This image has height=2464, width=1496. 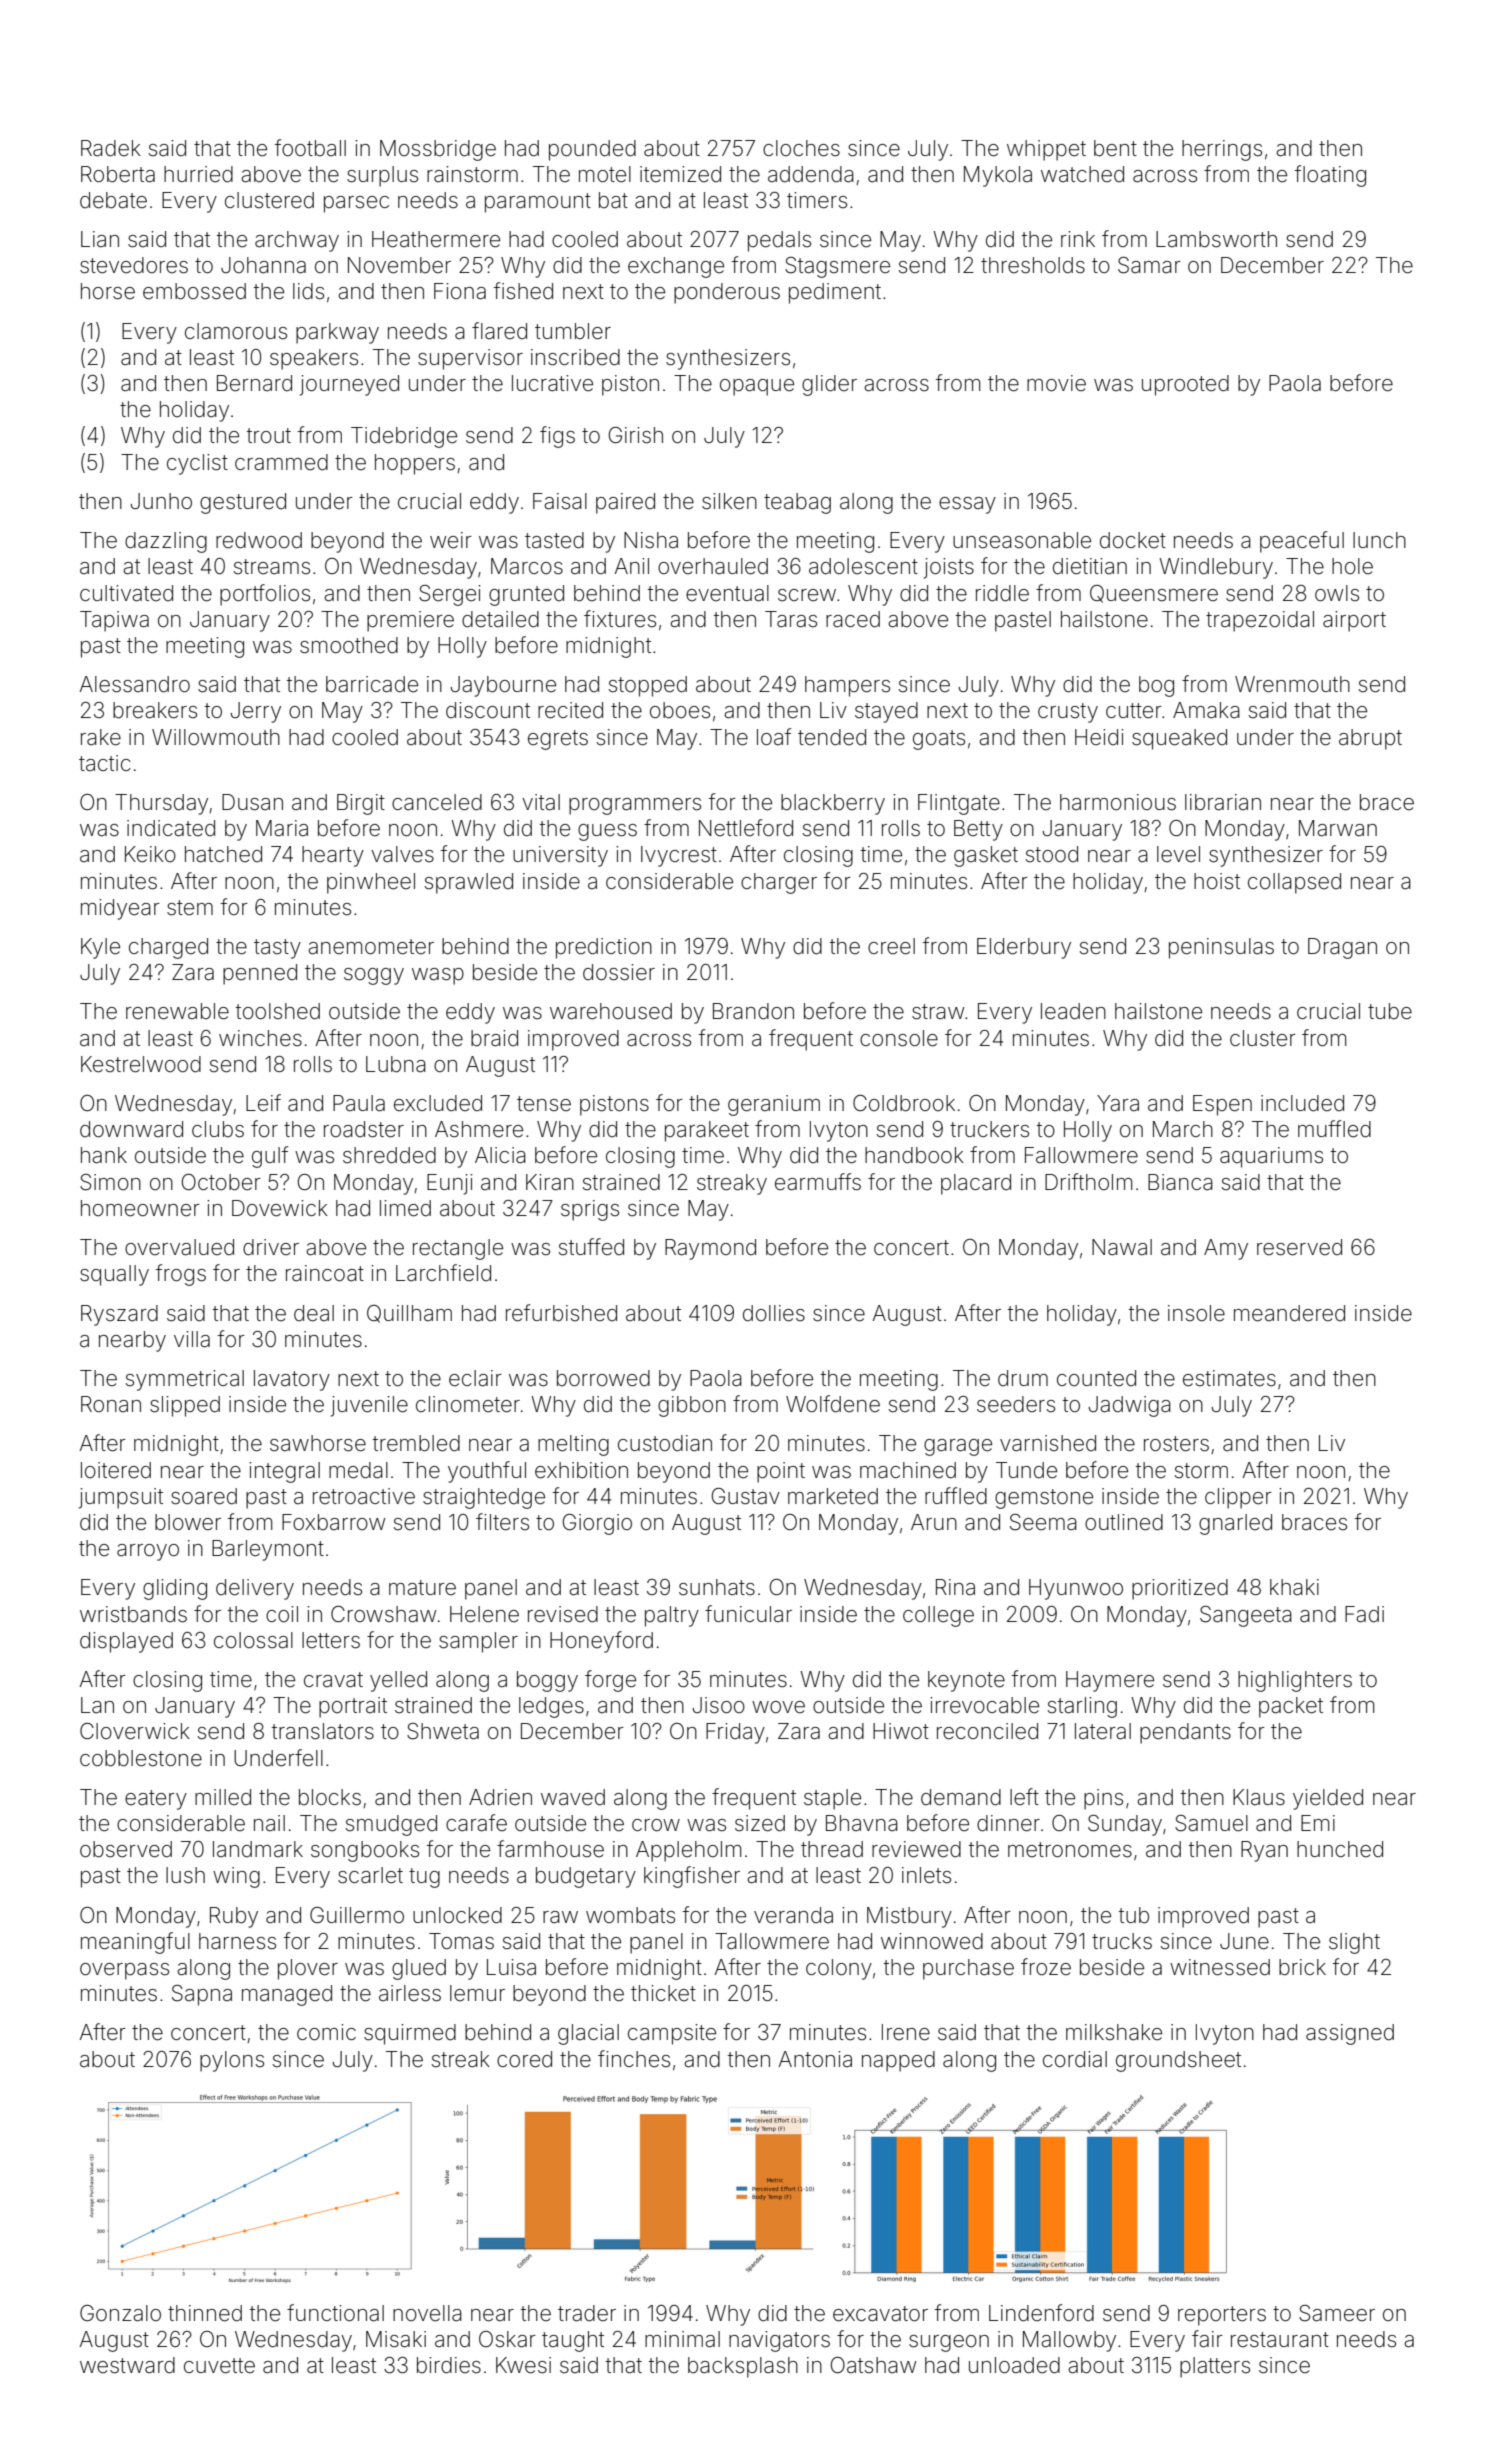 I want to click on translators, so click(x=323, y=1731).
